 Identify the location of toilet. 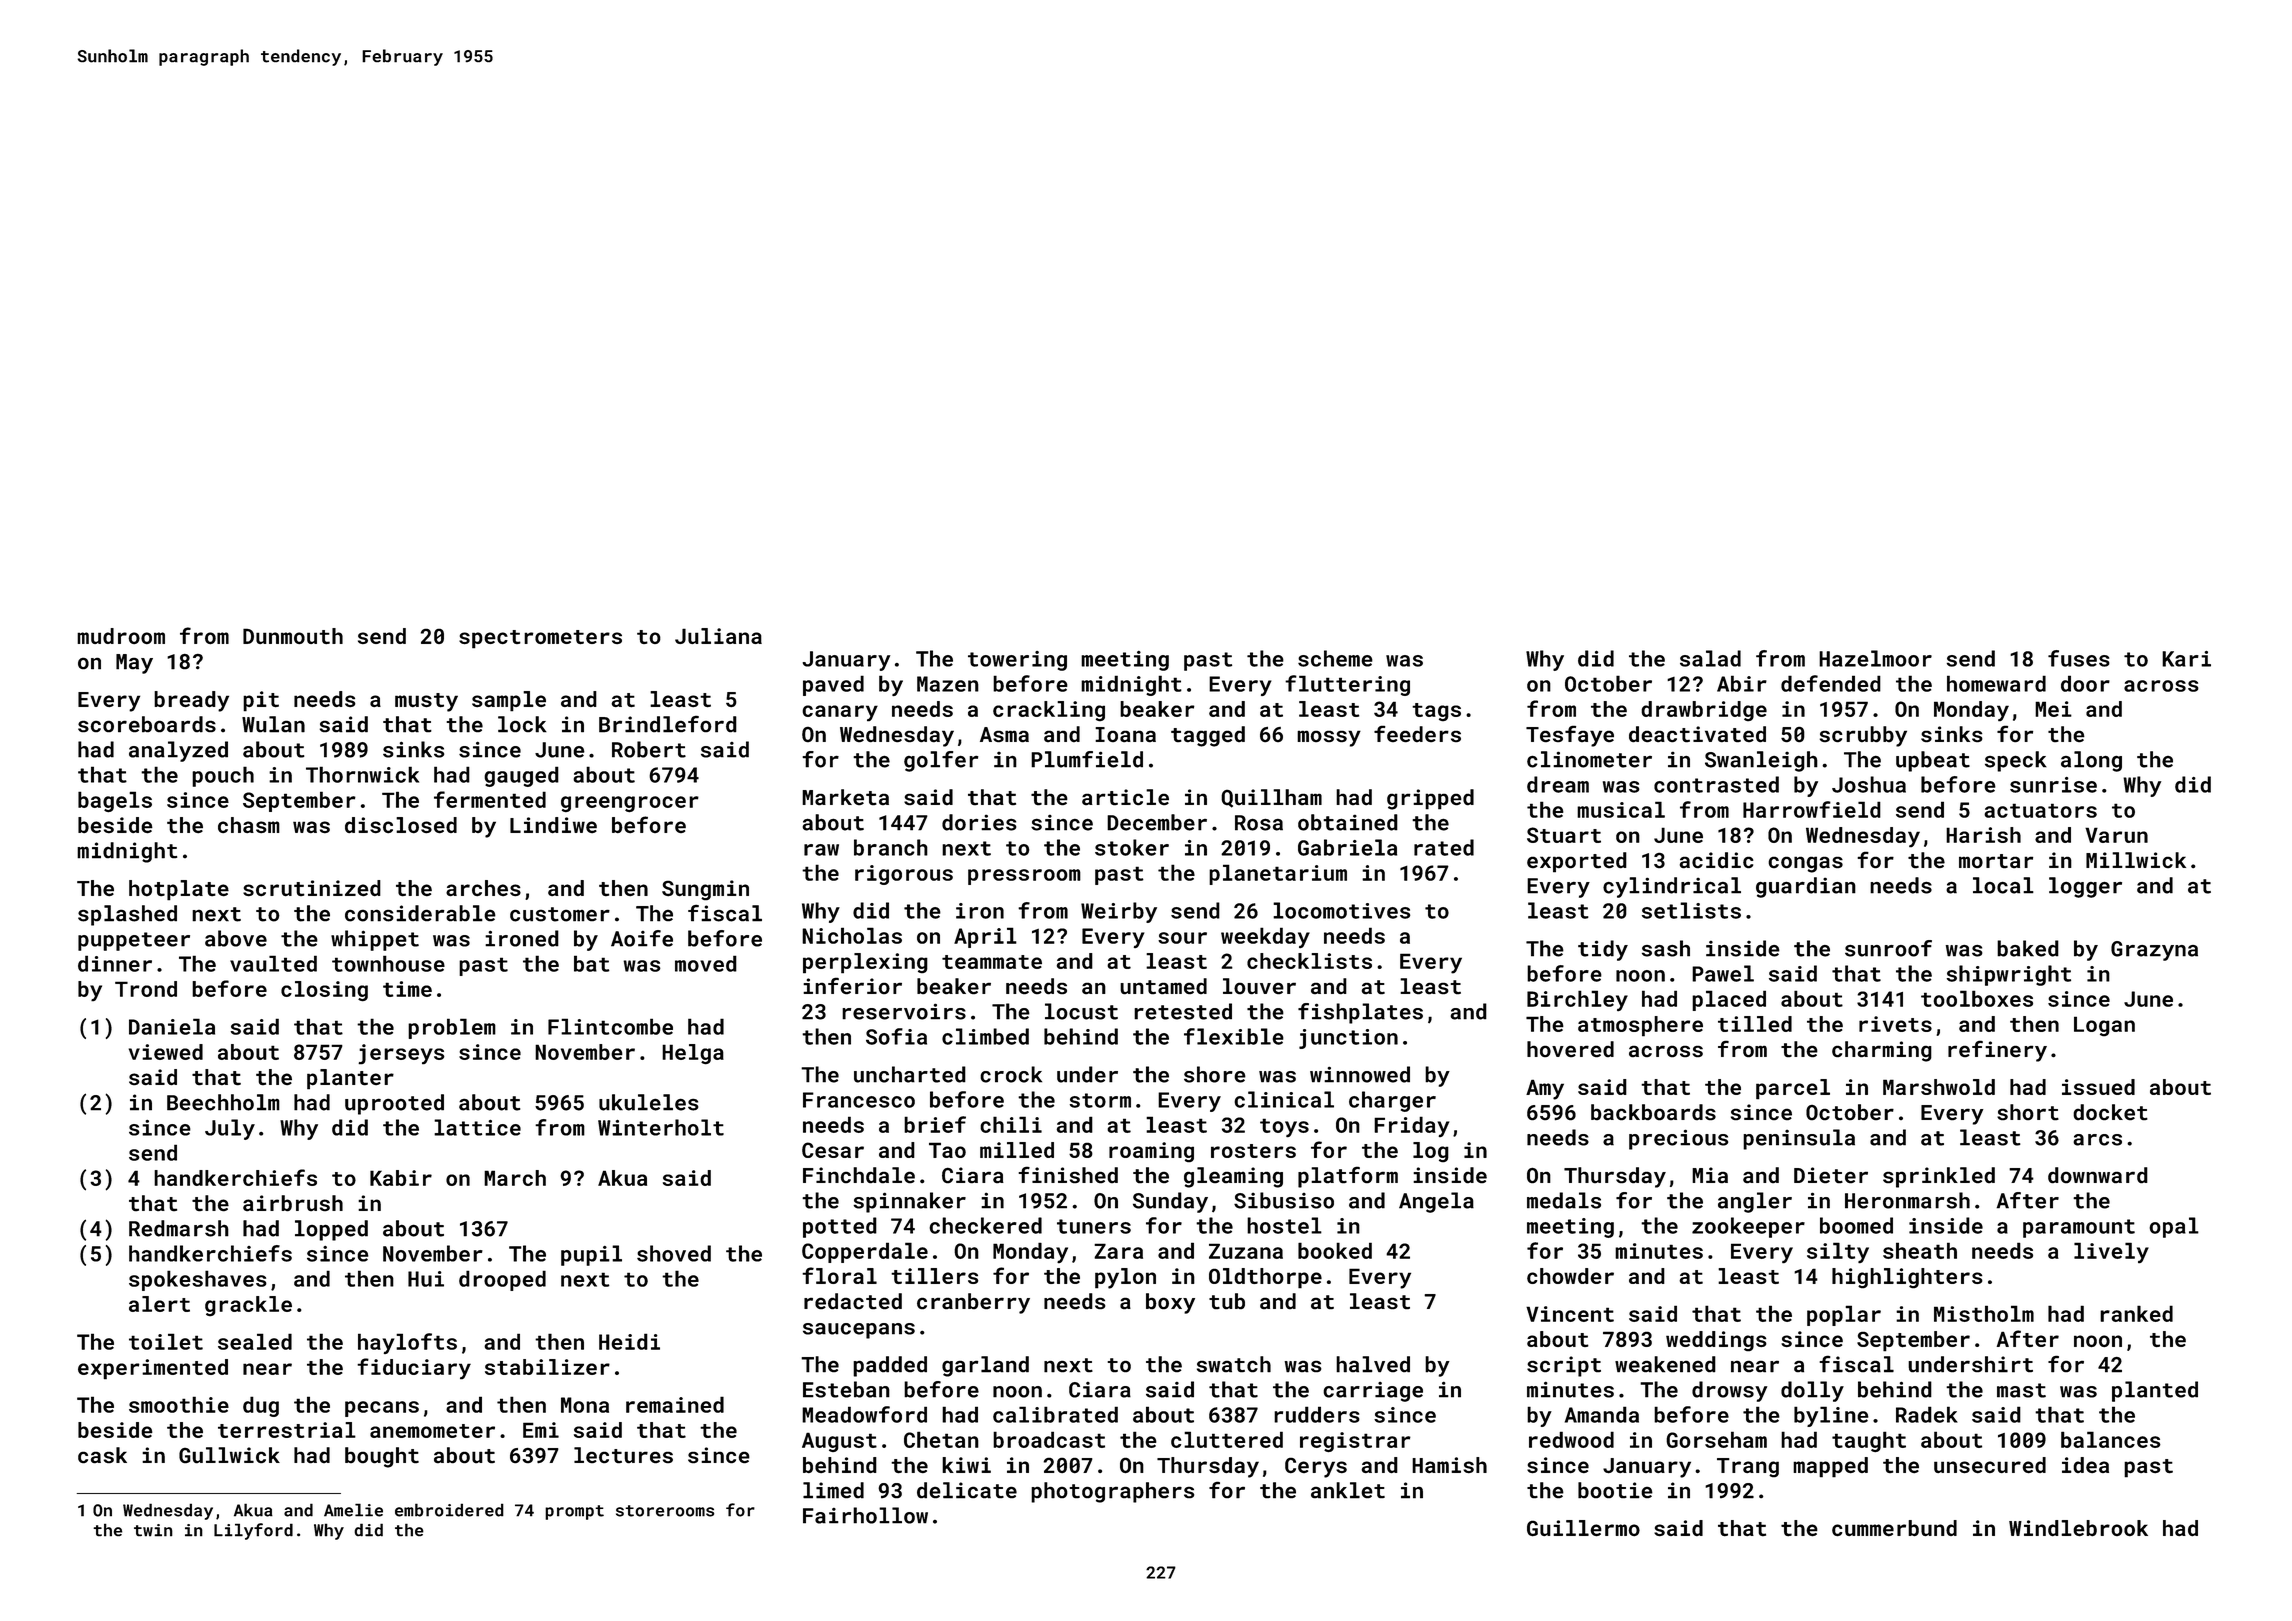
(166, 1341).
